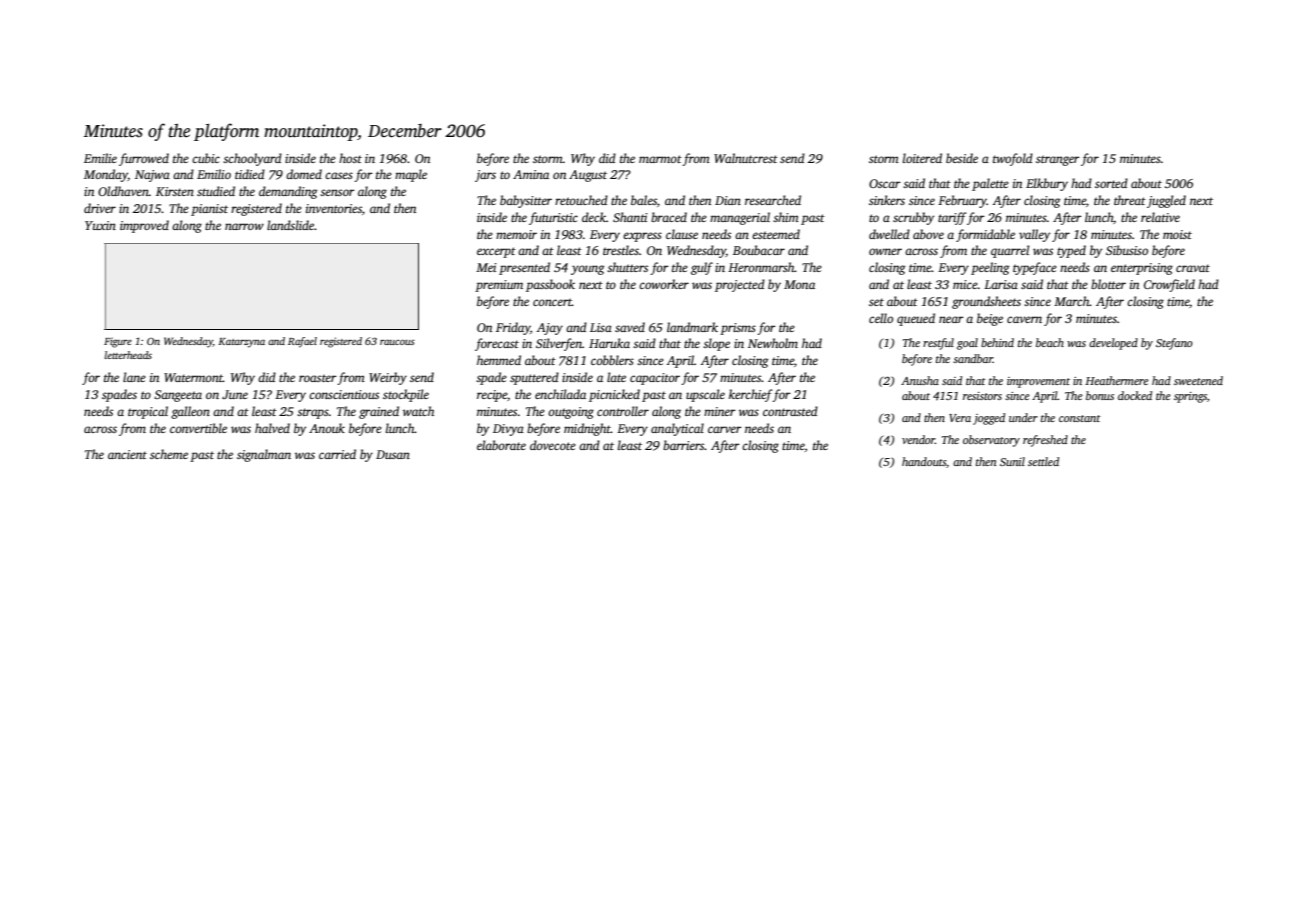 The height and width of the document is (924, 1308). What do you see at coordinates (1043, 461) in the document?
I see `settled` at bounding box center [1043, 461].
